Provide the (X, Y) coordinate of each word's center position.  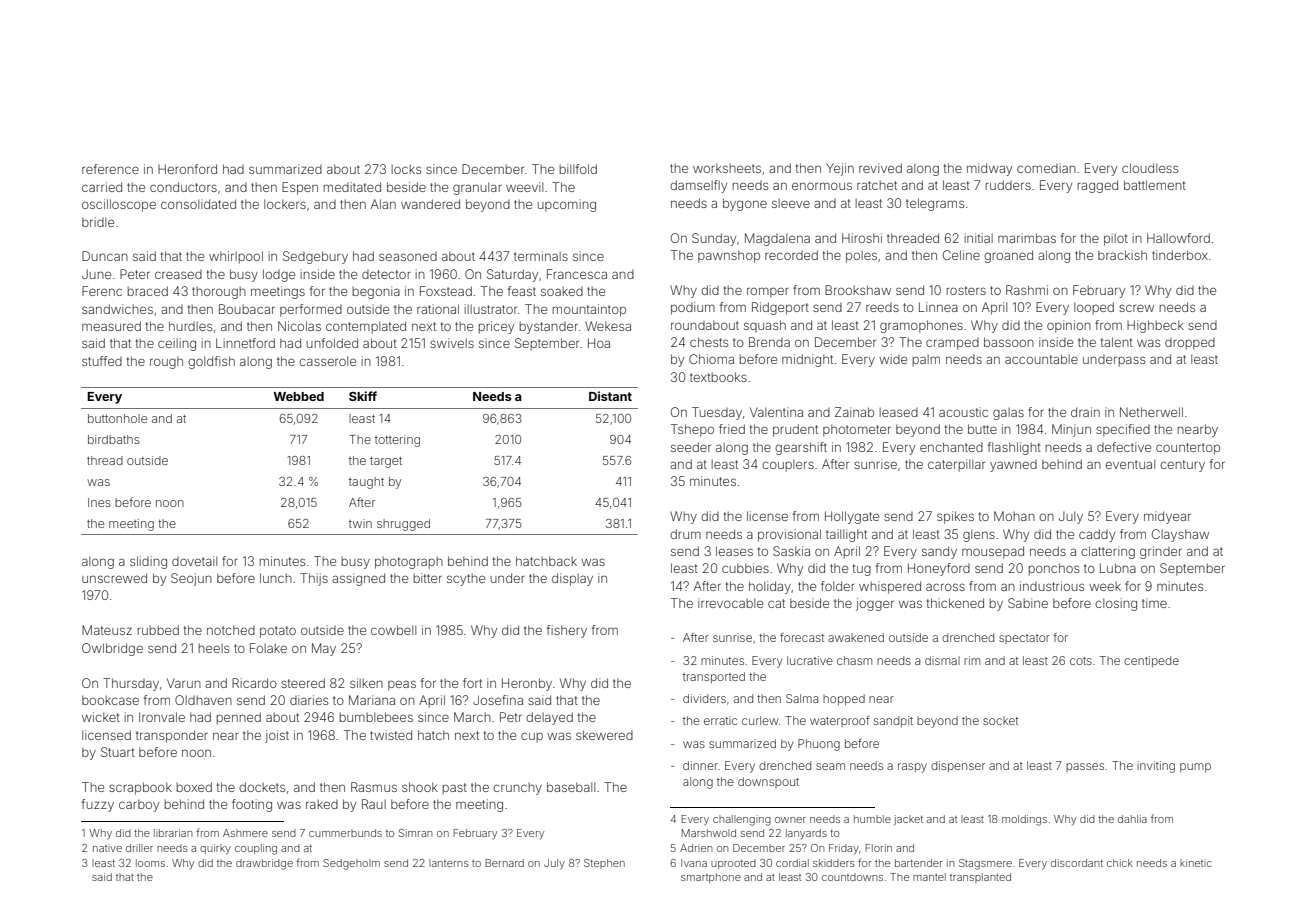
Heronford (187, 169)
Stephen (604, 864)
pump (1195, 767)
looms (150, 863)
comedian (1046, 168)
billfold (578, 169)
